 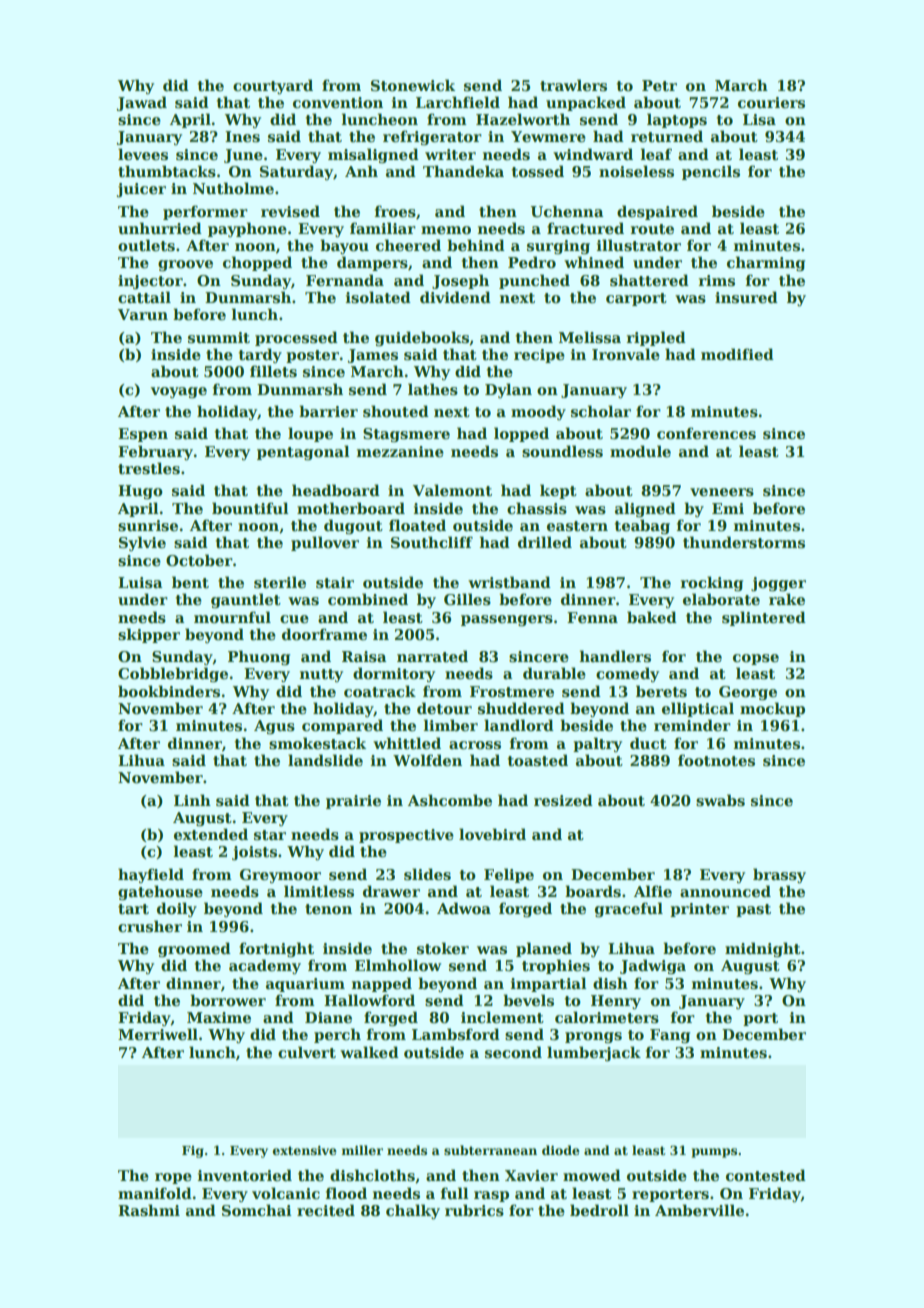 I want to click on second, so click(x=513, y=1052).
